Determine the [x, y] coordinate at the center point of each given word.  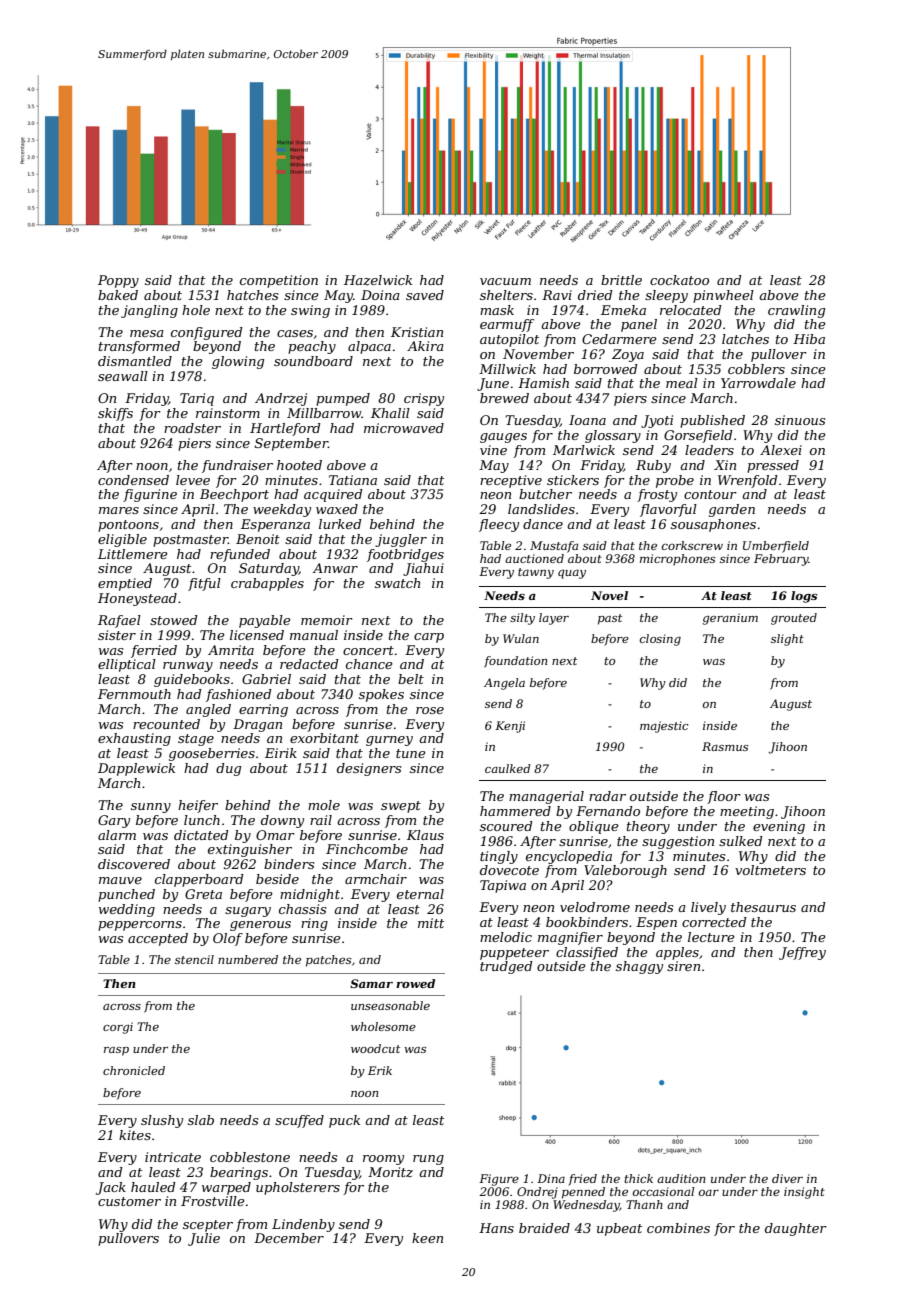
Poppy [118, 281]
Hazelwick [378, 280]
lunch [202, 820]
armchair [376, 879]
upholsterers [298, 1188]
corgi [118, 1028]
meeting [747, 812]
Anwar [335, 568]
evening [779, 827]
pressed [773, 466]
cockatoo [679, 280]
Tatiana [353, 480]
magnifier [570, 938]
